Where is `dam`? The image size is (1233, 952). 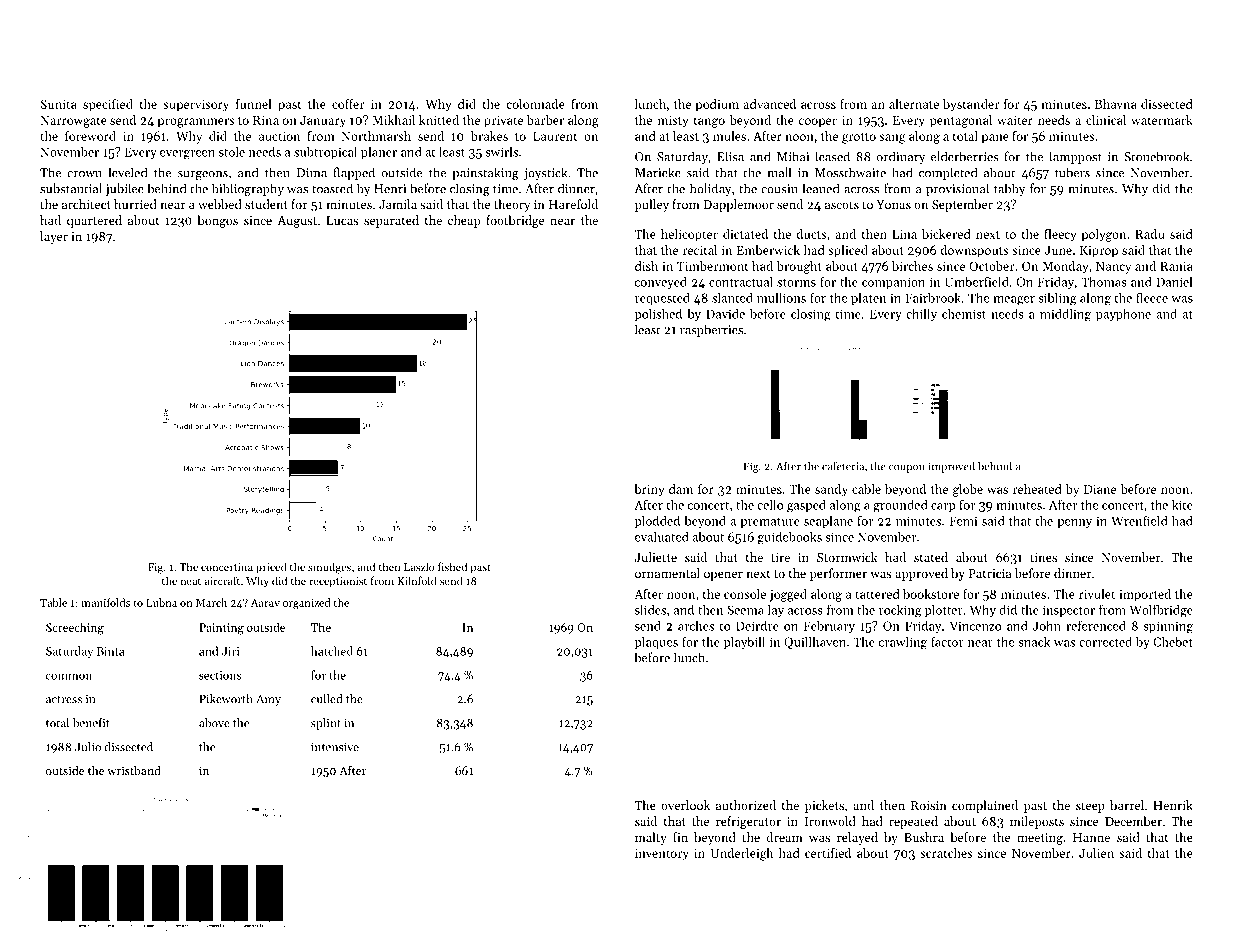 dam is located at coordinates (681, 489).
